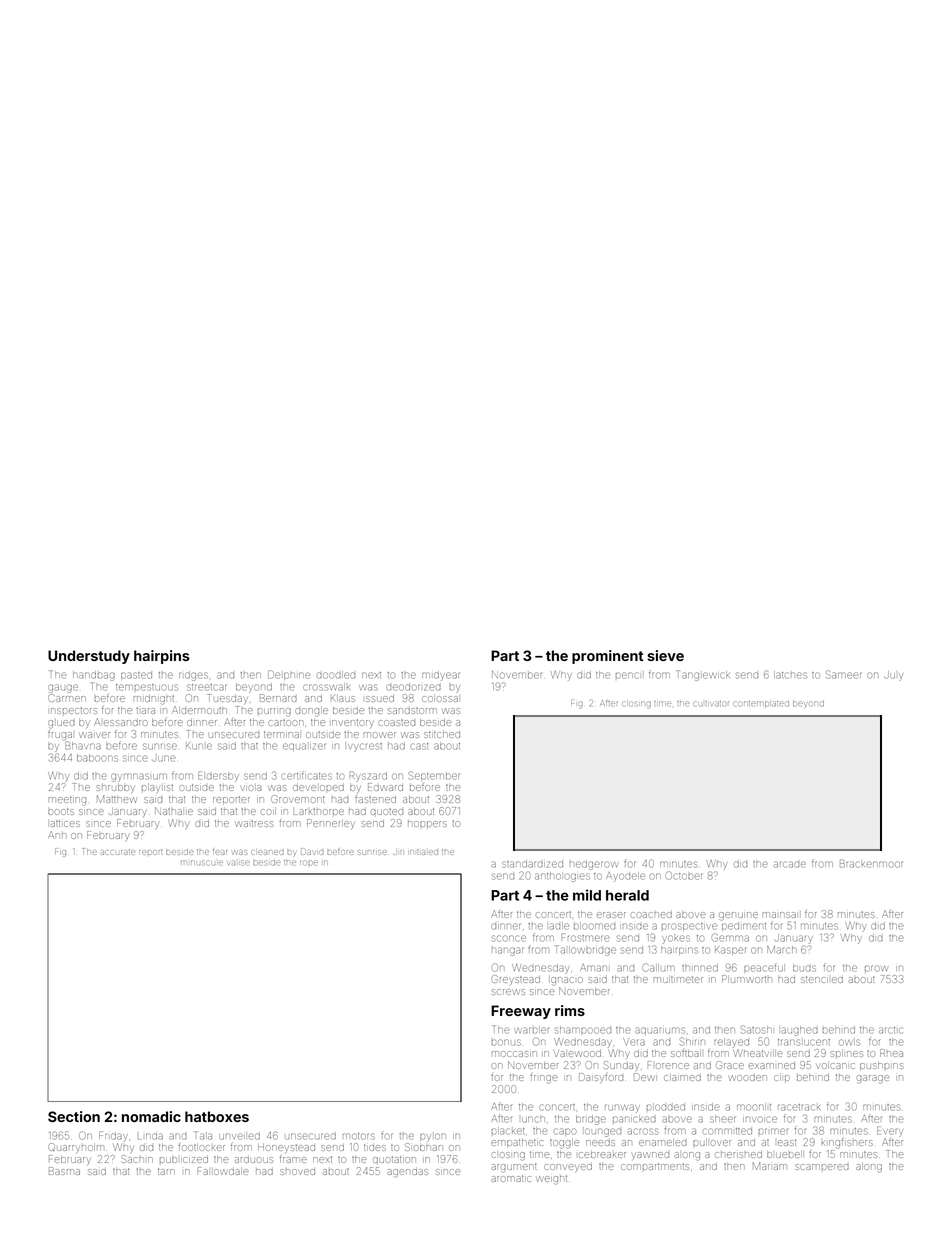 This screenshot has height=1233, width=952. Describe the element at coordinates (336, 675) in the screenshot. I see `doodled` at that location.
